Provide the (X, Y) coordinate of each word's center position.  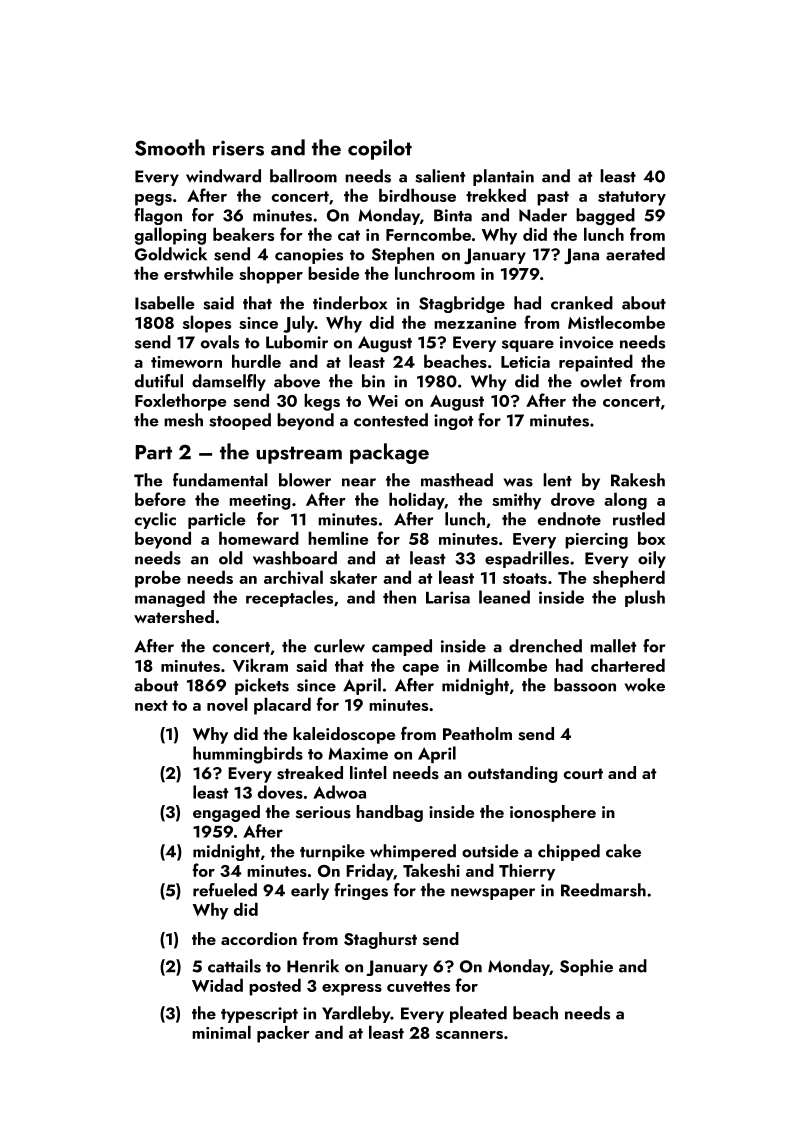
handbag (389, 813)
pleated (478, 1014)
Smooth (170, 147)
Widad (217, 985)
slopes (207, 324)
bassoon (585, 685)
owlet (601, 381)
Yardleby (356, 1014)
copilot (380, 149)
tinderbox (350, 303)
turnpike (332, 852)
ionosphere (553, 813)
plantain (503, 177)
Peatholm (477, 733)
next (151, 705)
